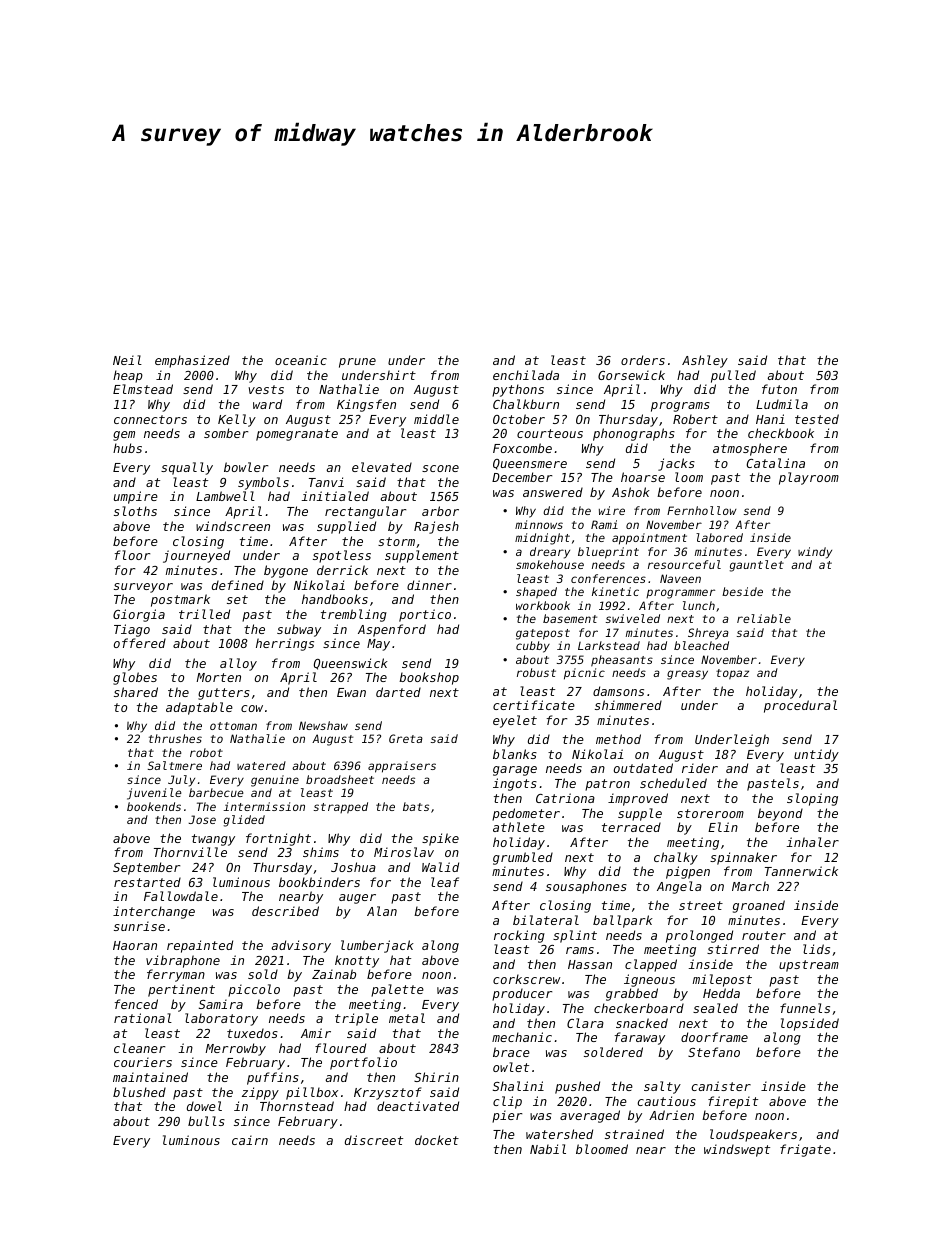  Describe the element at coordinates (733, 1102) in the image. I see `firepit` at that location.
